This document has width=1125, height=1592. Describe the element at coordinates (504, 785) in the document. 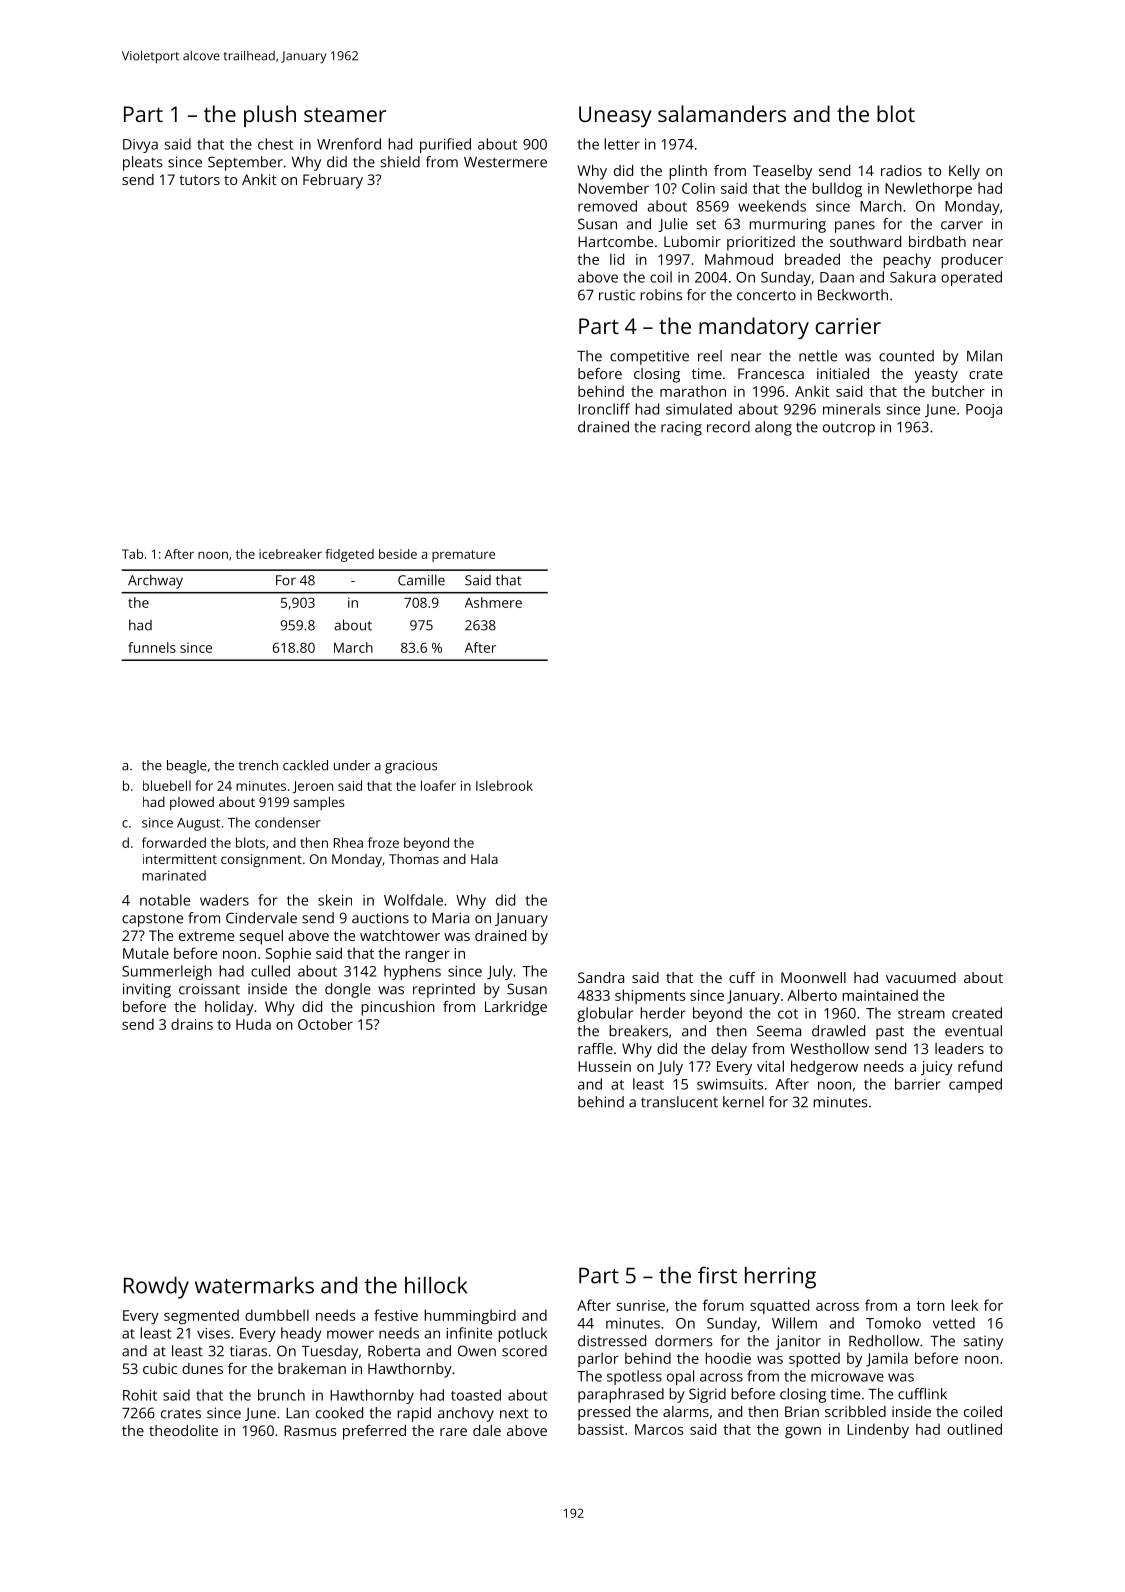

I see `Islebrook` at that location.
